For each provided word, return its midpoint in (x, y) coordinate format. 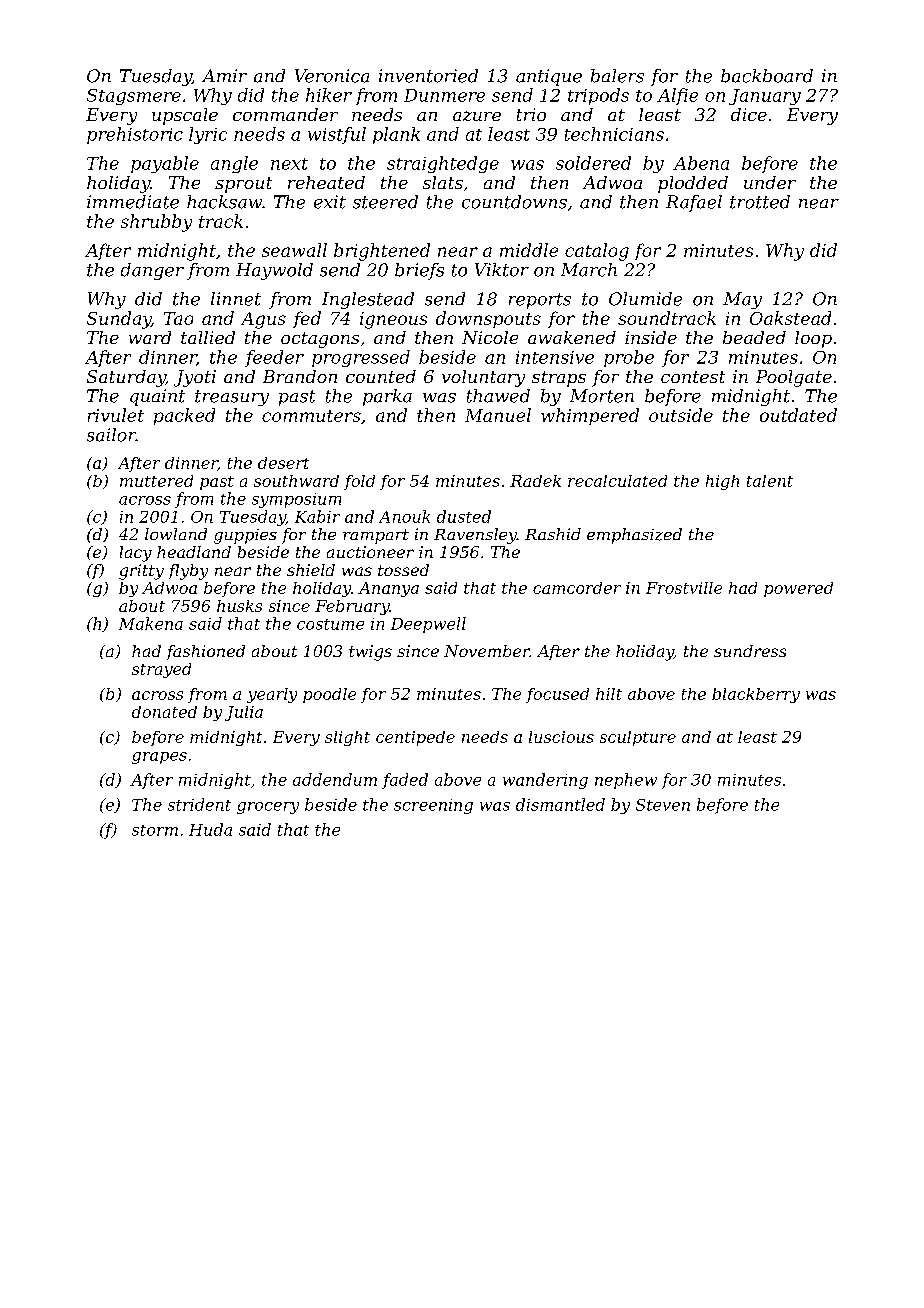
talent (770, 481)
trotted (760, 202)
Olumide (645, 299)
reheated (326, 182)
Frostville (684, 588)
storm (155, 830)
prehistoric (135, 135)
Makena (151, 623)
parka (387, 397)
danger (152, 271)
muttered (156, 481)
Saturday (126, 378)
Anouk (404, 516)
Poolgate (794, 378)
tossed (403, 570)
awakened (572, 337)
